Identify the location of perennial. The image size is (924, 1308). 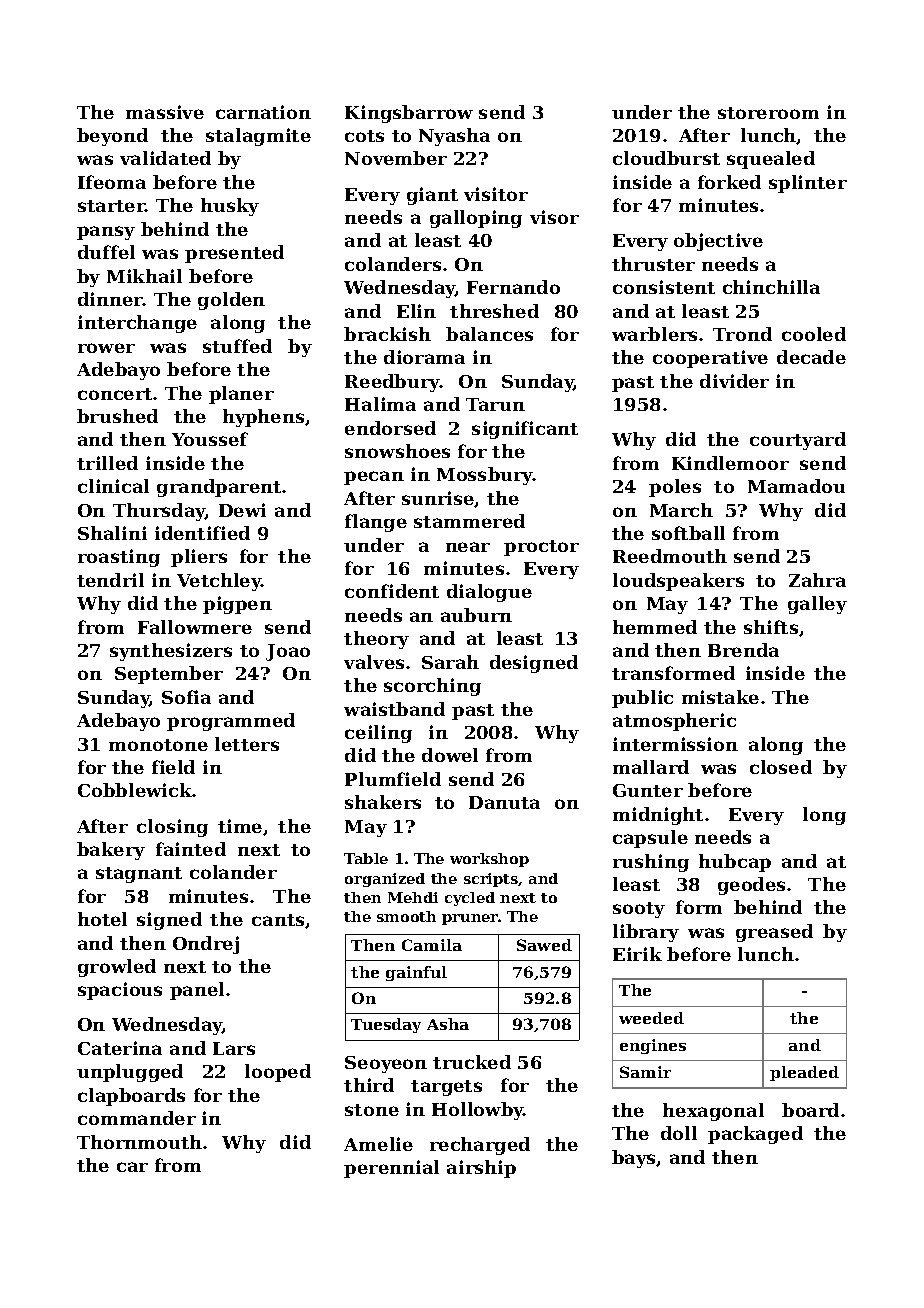
(391, 1169).
